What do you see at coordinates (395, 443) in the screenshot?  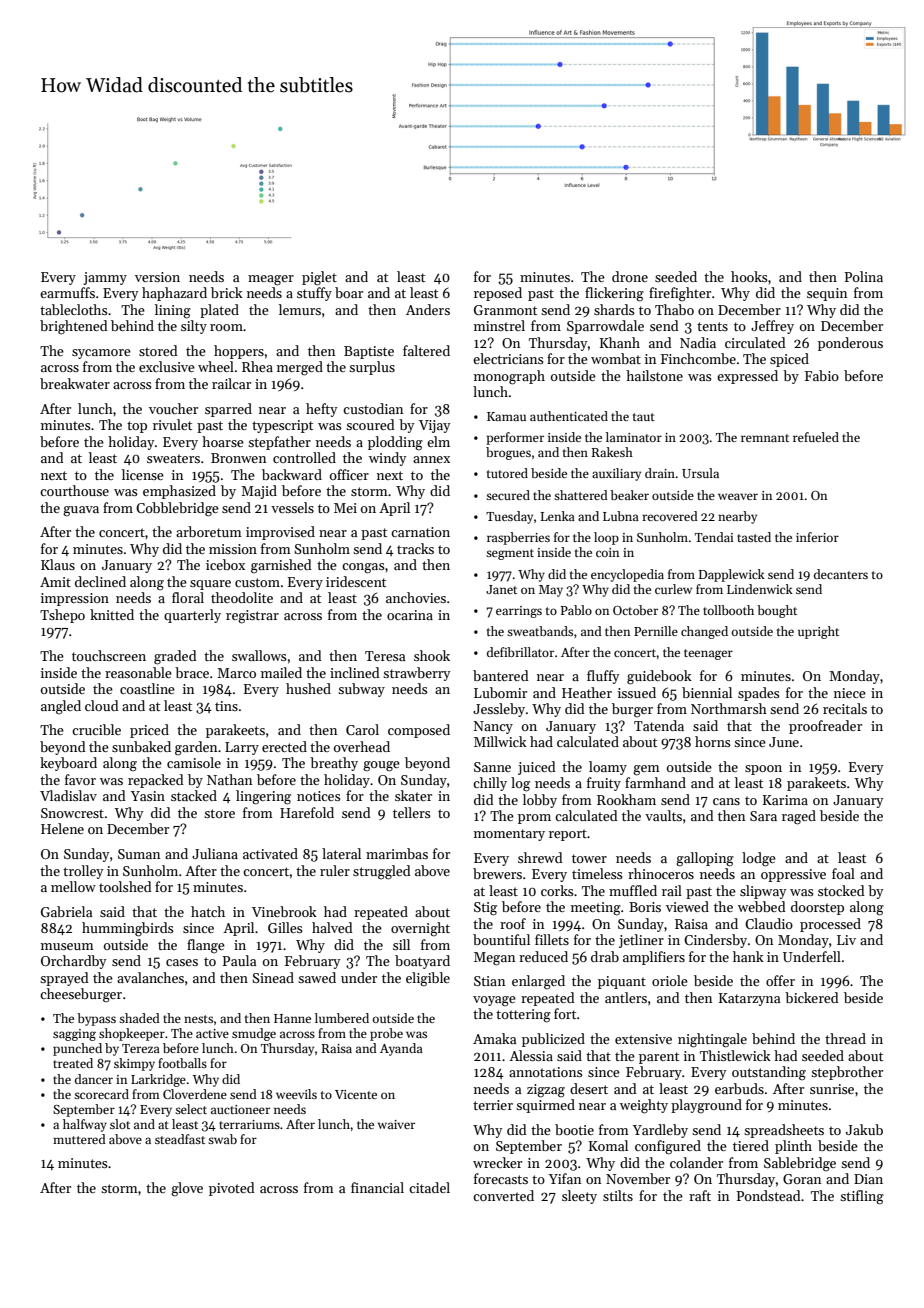 I see `plodding` at bounding box center [395, 443].
